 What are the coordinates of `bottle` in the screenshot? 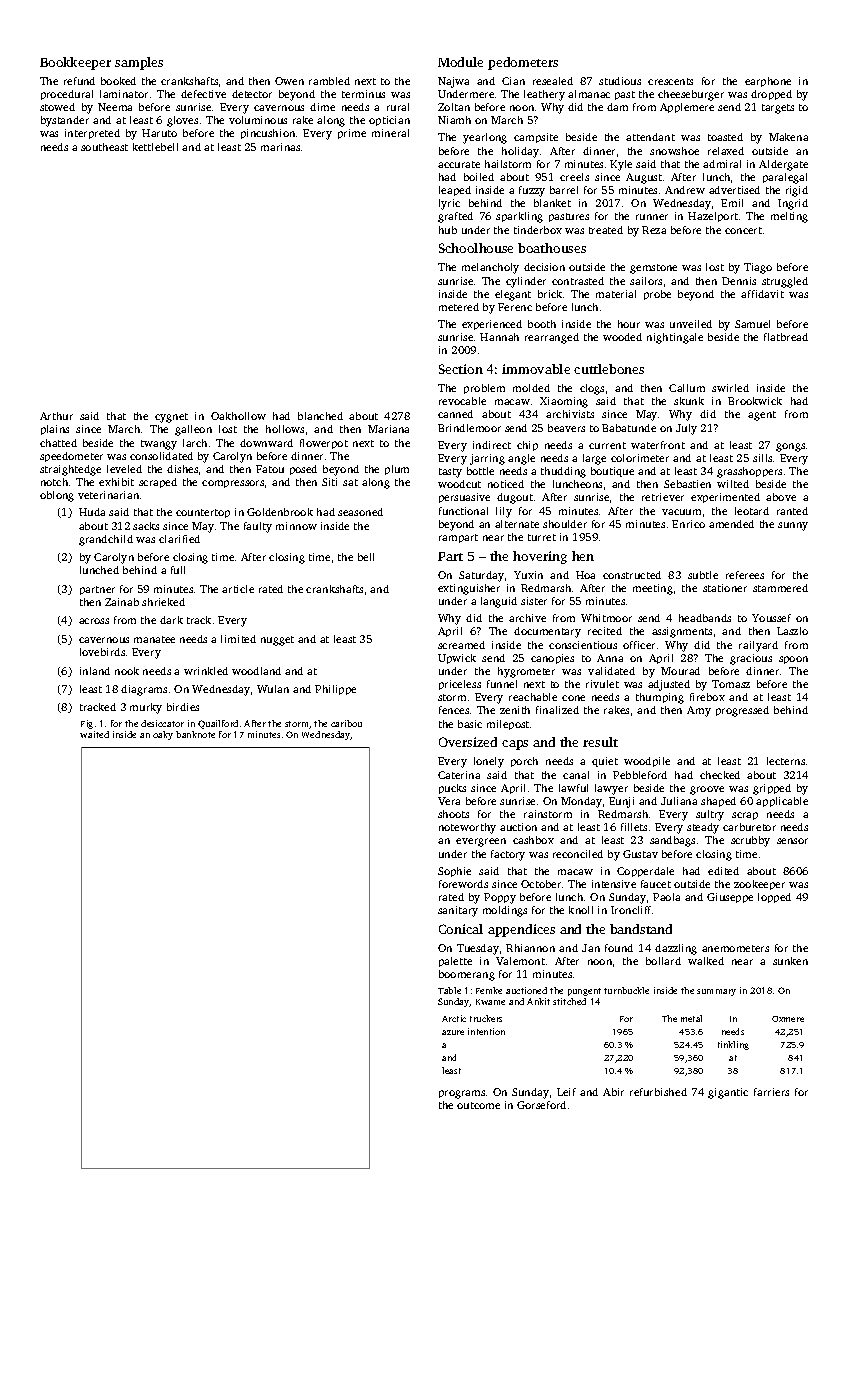 It's located at (480, 471).
